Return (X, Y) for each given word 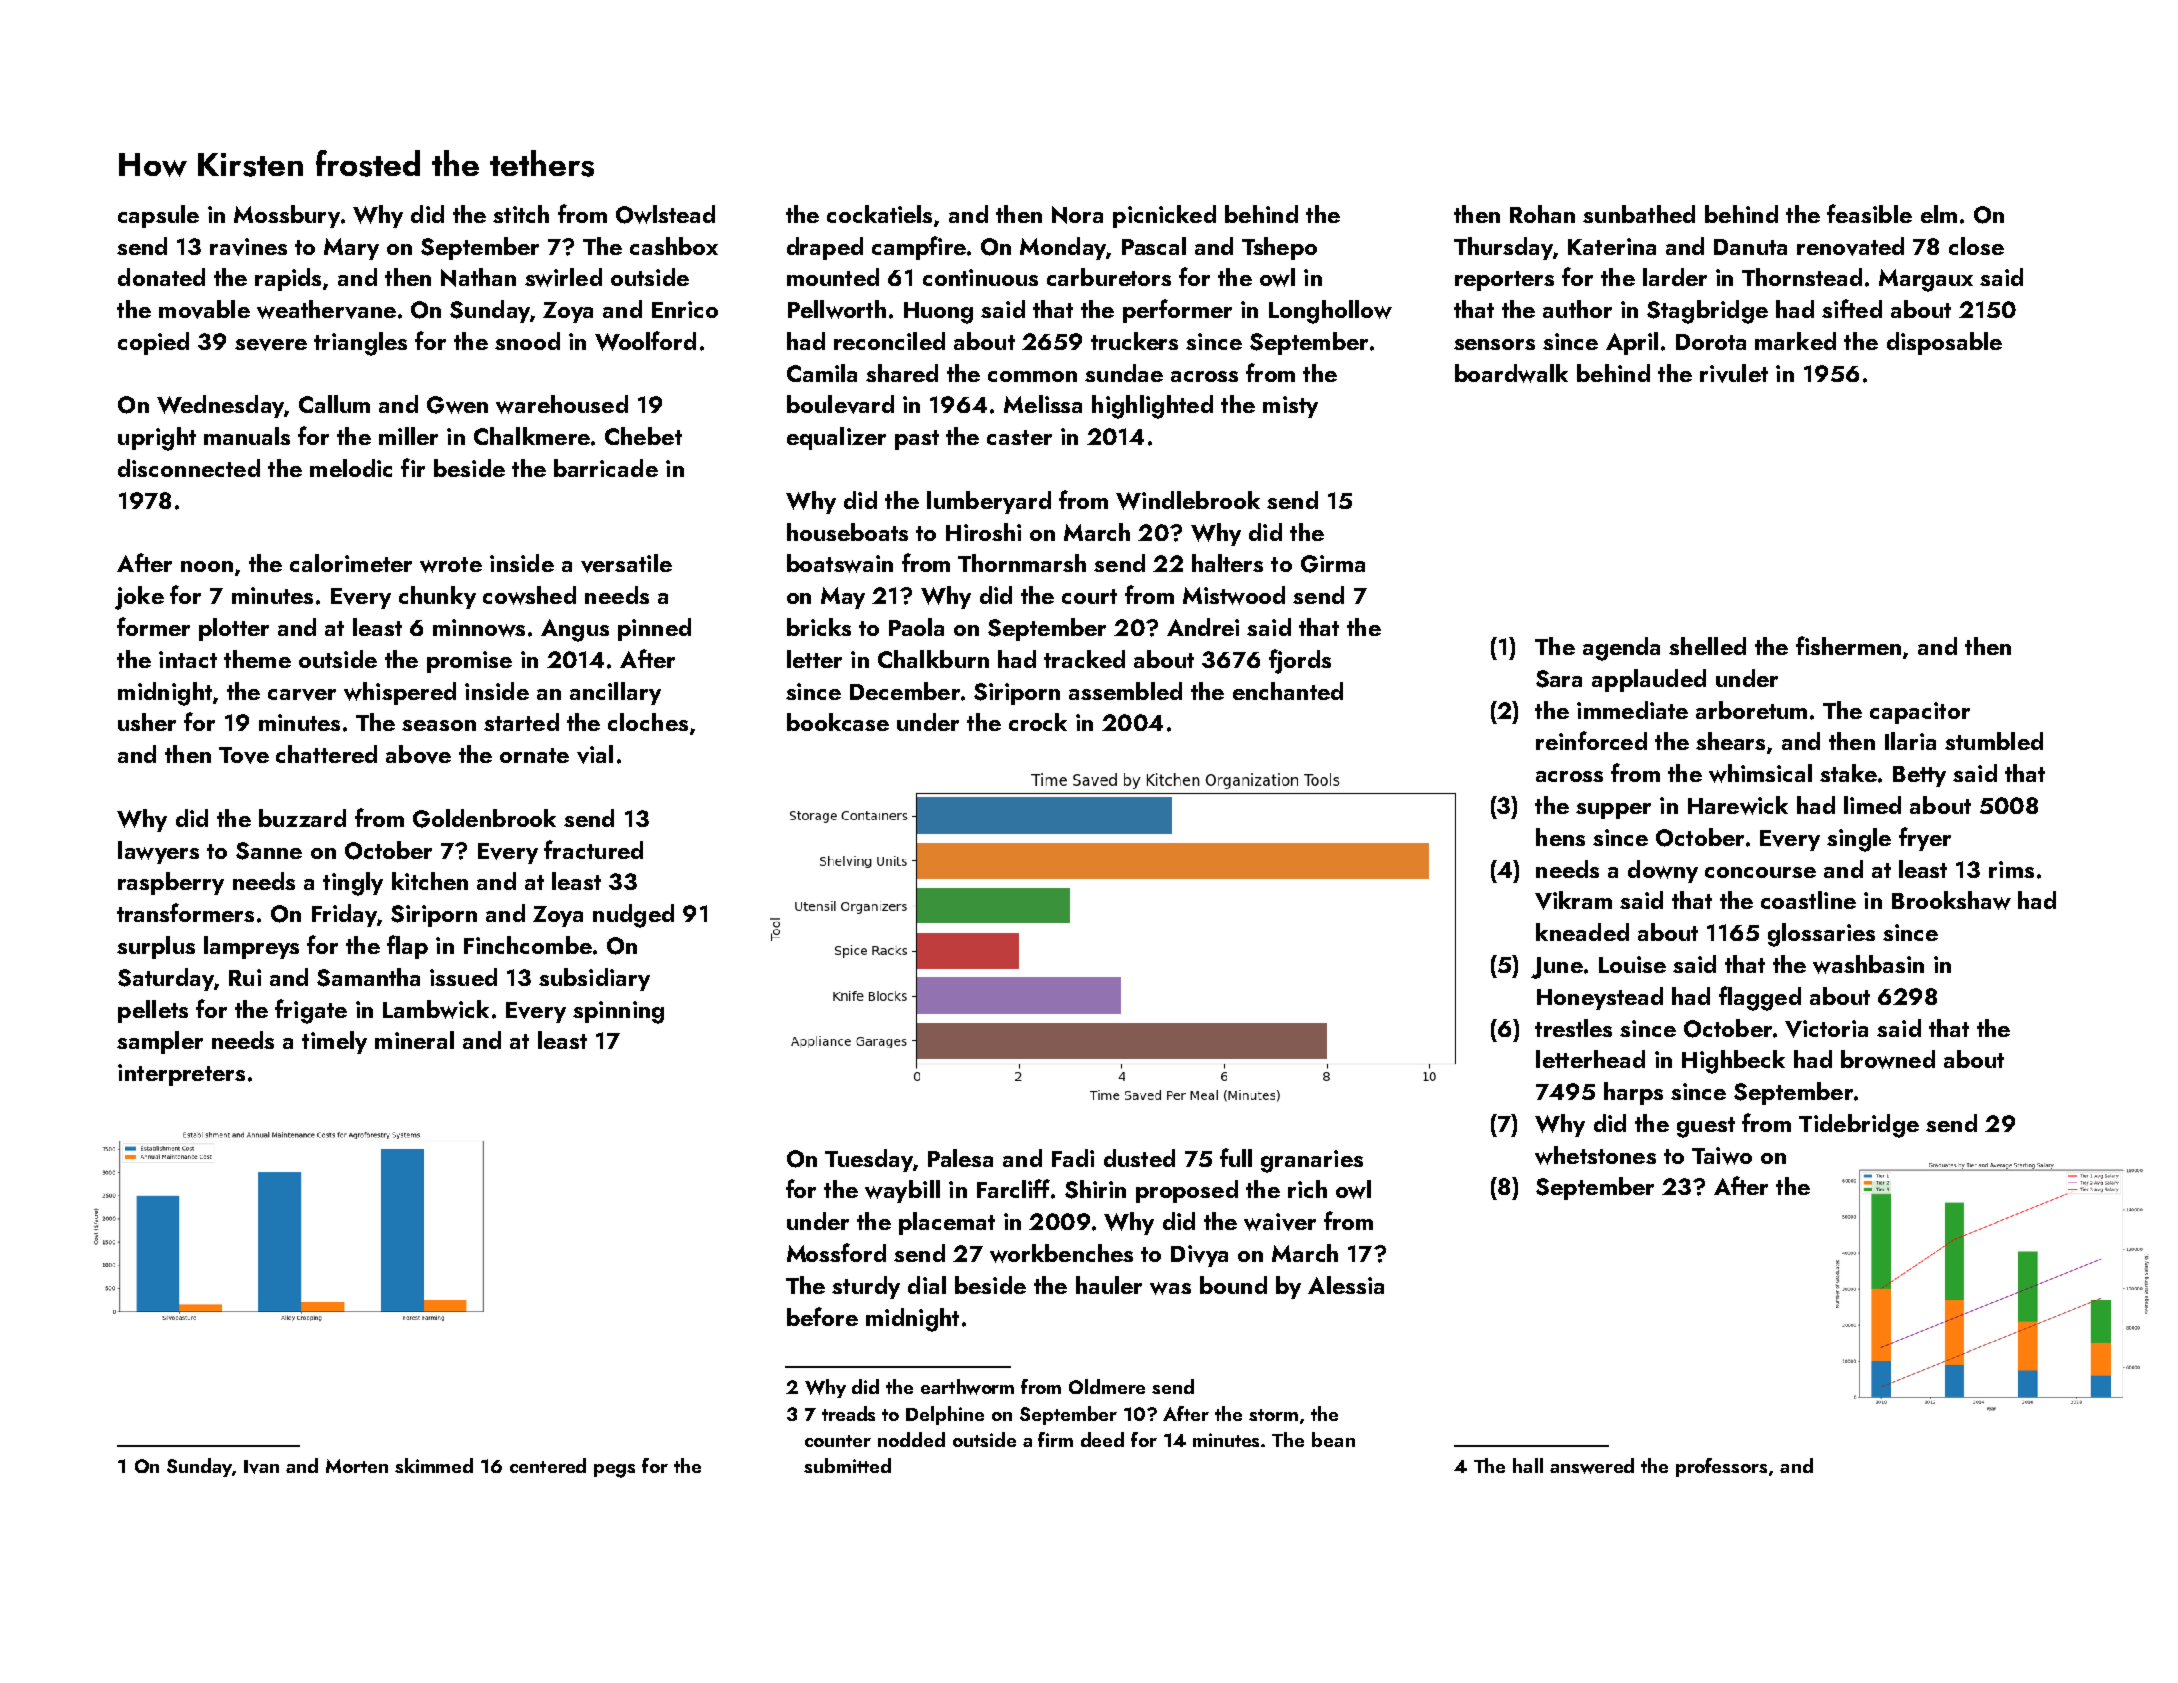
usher (147, 722)
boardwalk (1511, 373)
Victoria (1826, 1029)
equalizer (836, 438)
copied (153, 343)
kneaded (1582, 932)
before (822, 1316)
